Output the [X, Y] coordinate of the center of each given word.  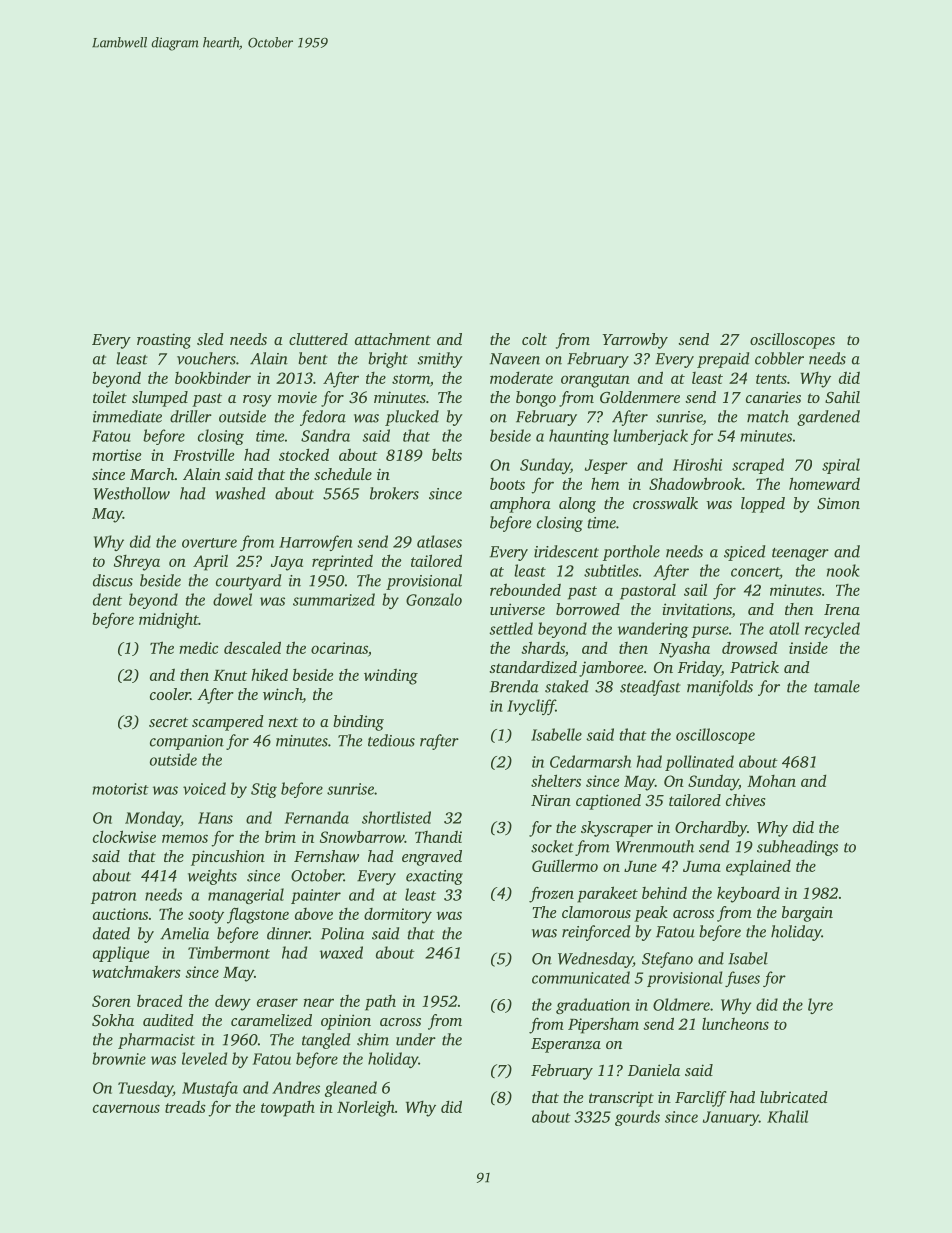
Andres [296, 1087]
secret [168, 722]
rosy [257, 401]
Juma [702, 866]
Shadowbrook [695, 483]
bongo [536, 399]
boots [507, 484]
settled [511, 628]
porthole [631, 553]
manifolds [720, 688]
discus [113, 580]
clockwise [124, 836]
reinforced [596, 933]
